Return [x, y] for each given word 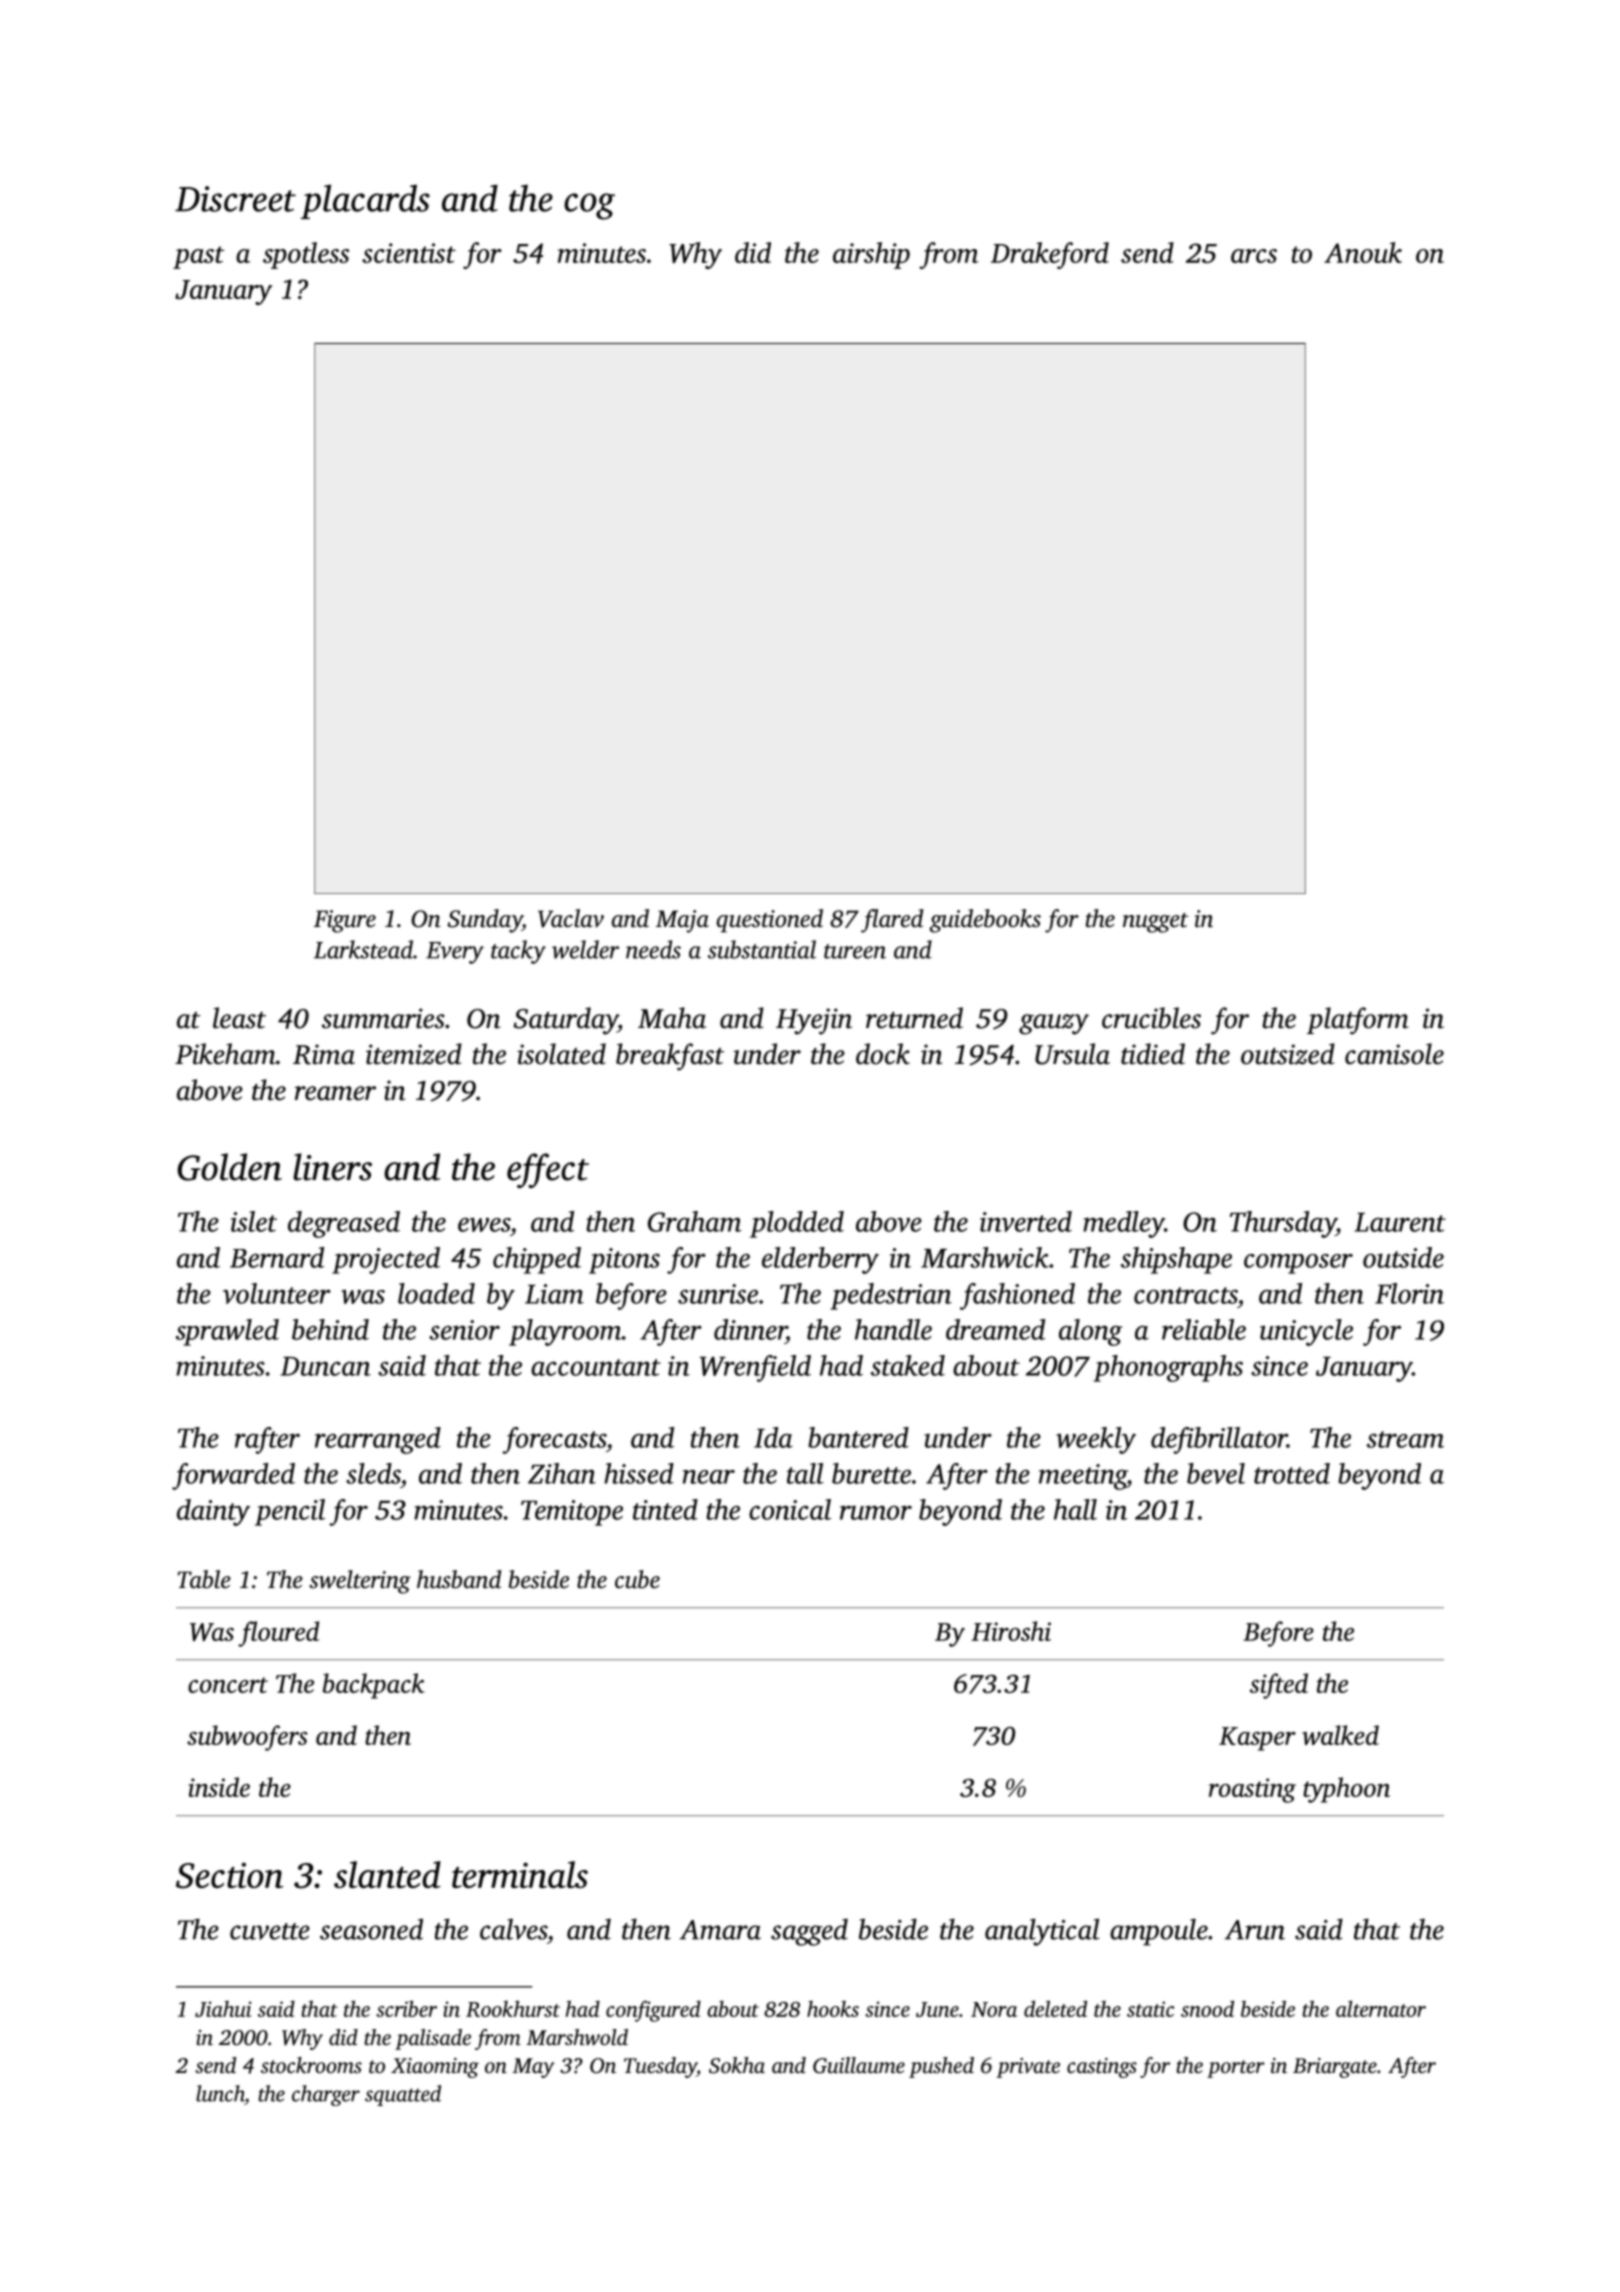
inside [219, 1787]
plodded [797, 1224]
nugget [1155, 923]
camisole [1394, 1054]
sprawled [227, 1332]
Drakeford [1050, 255]
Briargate [1335, 2068]
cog [589, 206]
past [198, 257]
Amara [720, 1930]
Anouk [1363, 252]
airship [871, 255]
